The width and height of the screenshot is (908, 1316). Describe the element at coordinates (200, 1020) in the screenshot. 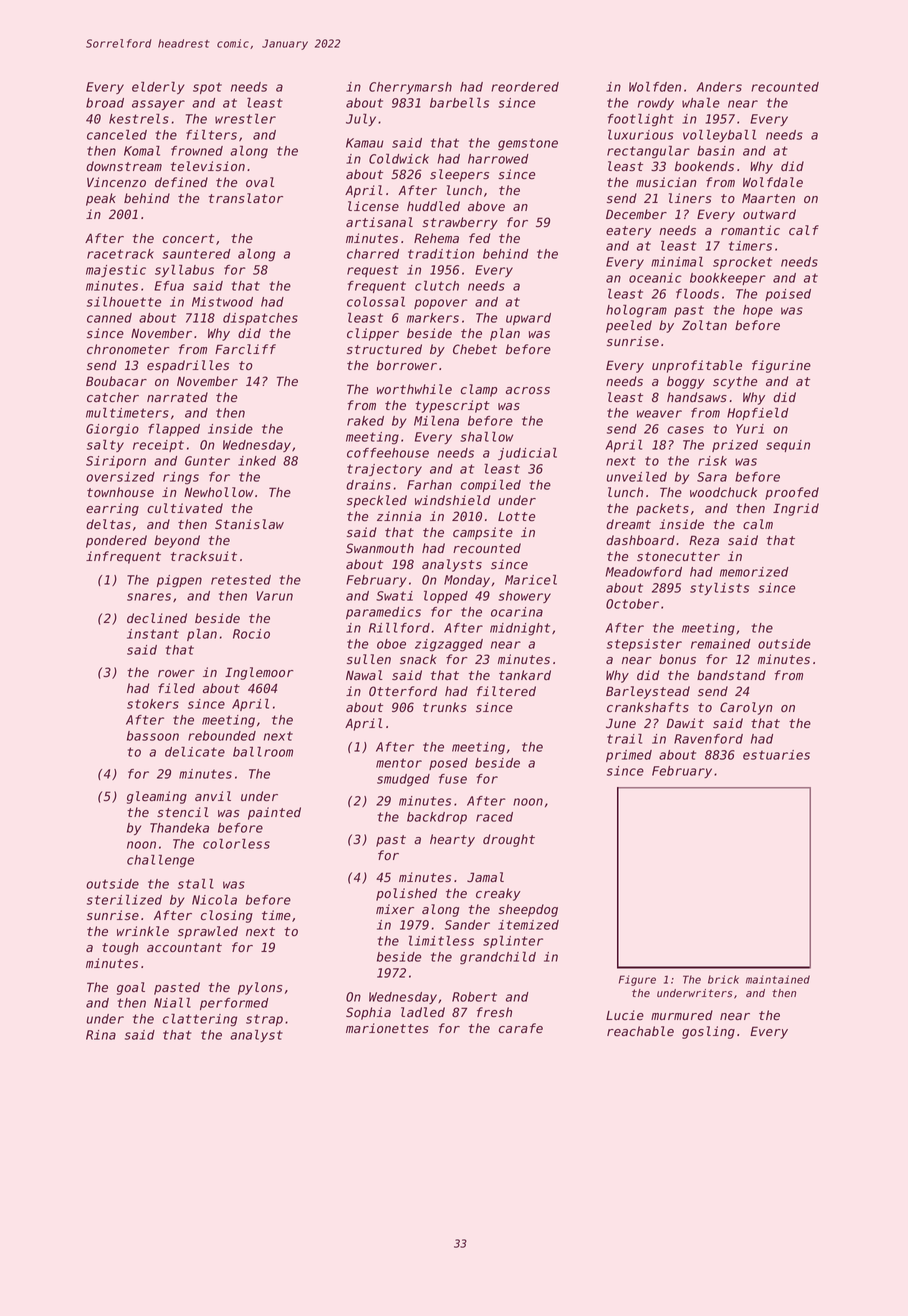

I see `clattering` at that location.
